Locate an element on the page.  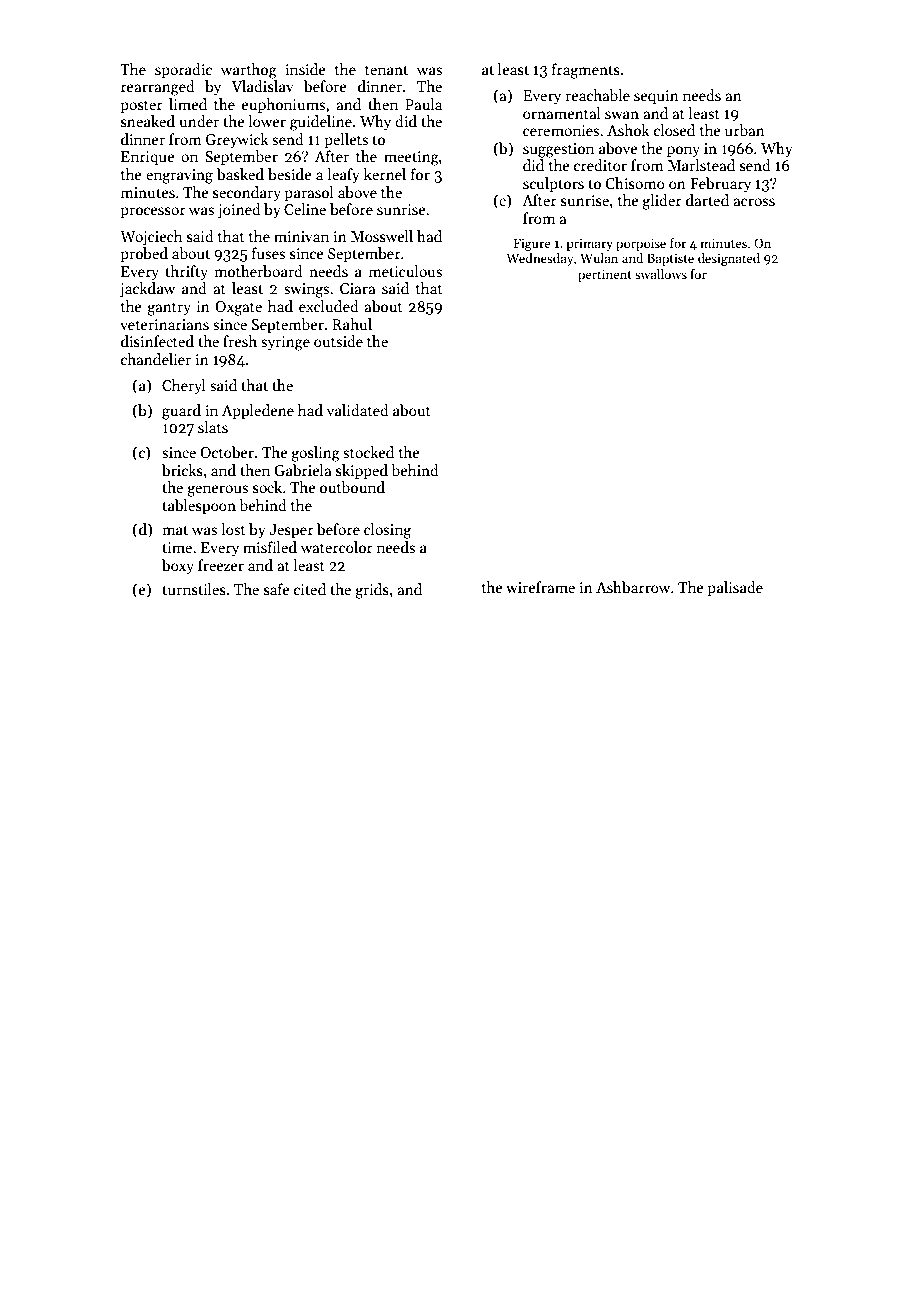
swallows is located at coordinates (661, 274).
